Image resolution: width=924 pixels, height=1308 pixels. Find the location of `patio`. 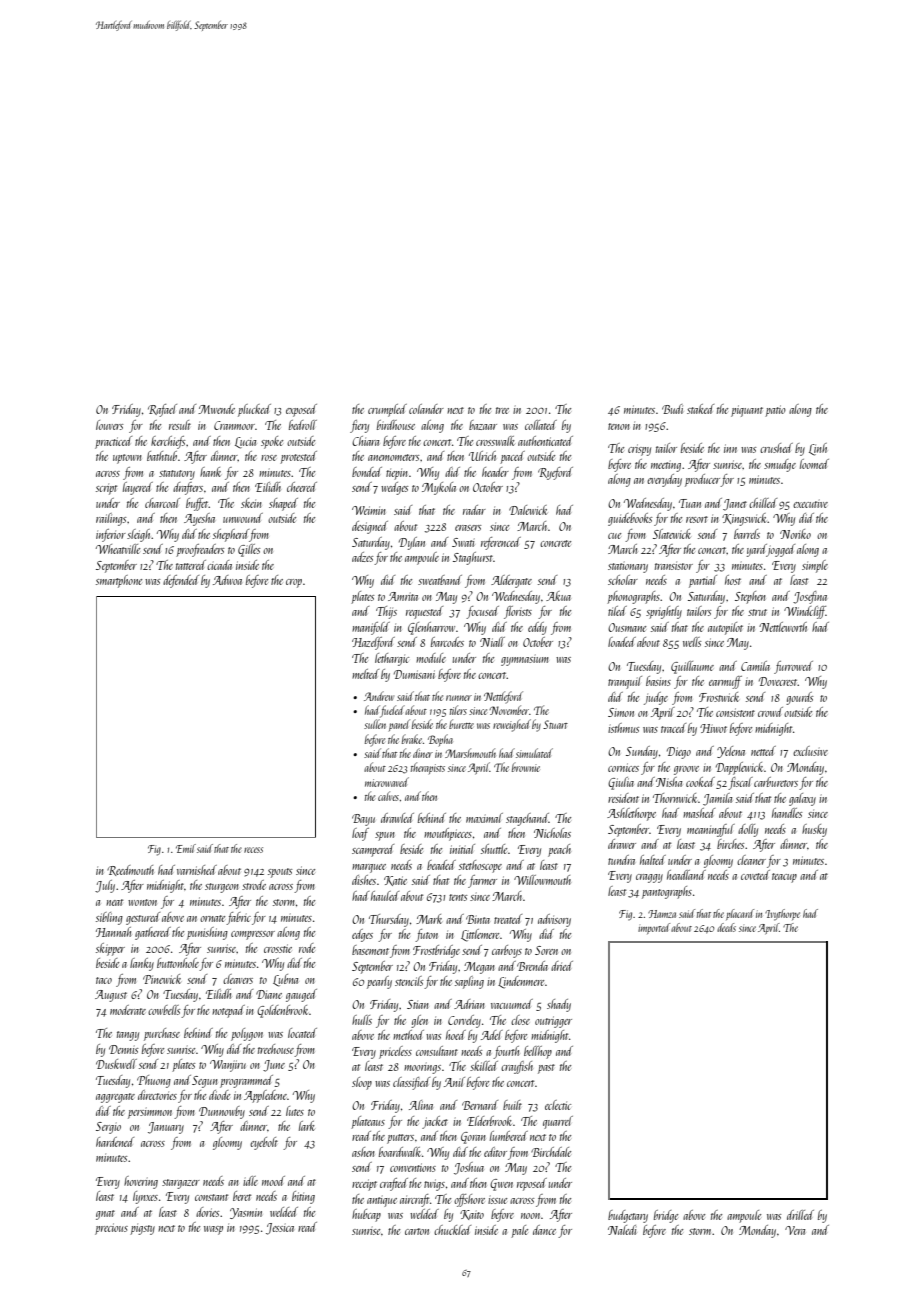

patio is located at coordinates (775, 411).
